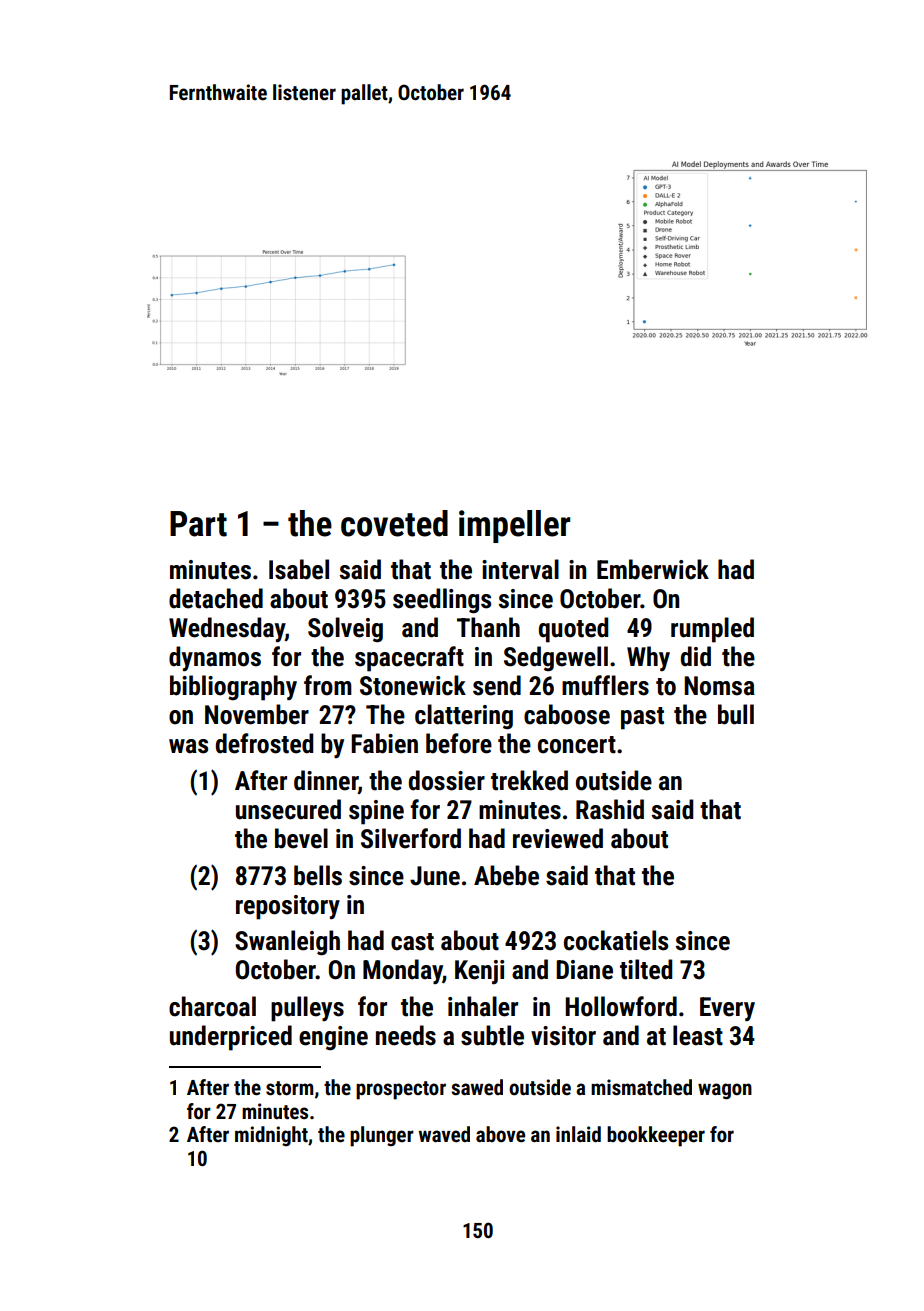 The width and height of the image is (924, 1311). Describe the element at coordinates (382, 1136) in the image. I see `plunger` at that location.
